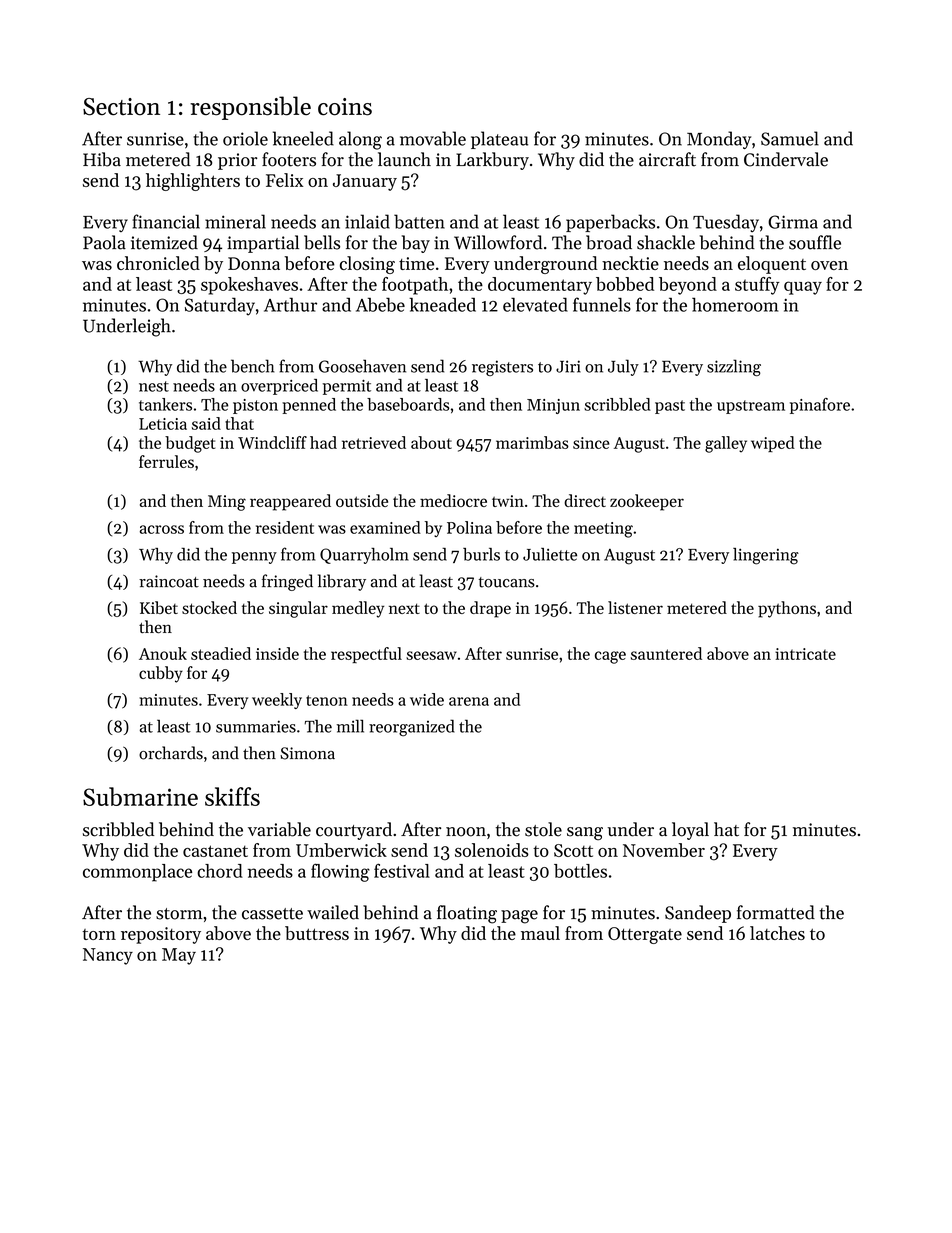  I want to click on homeroom, so click(735, 305).
